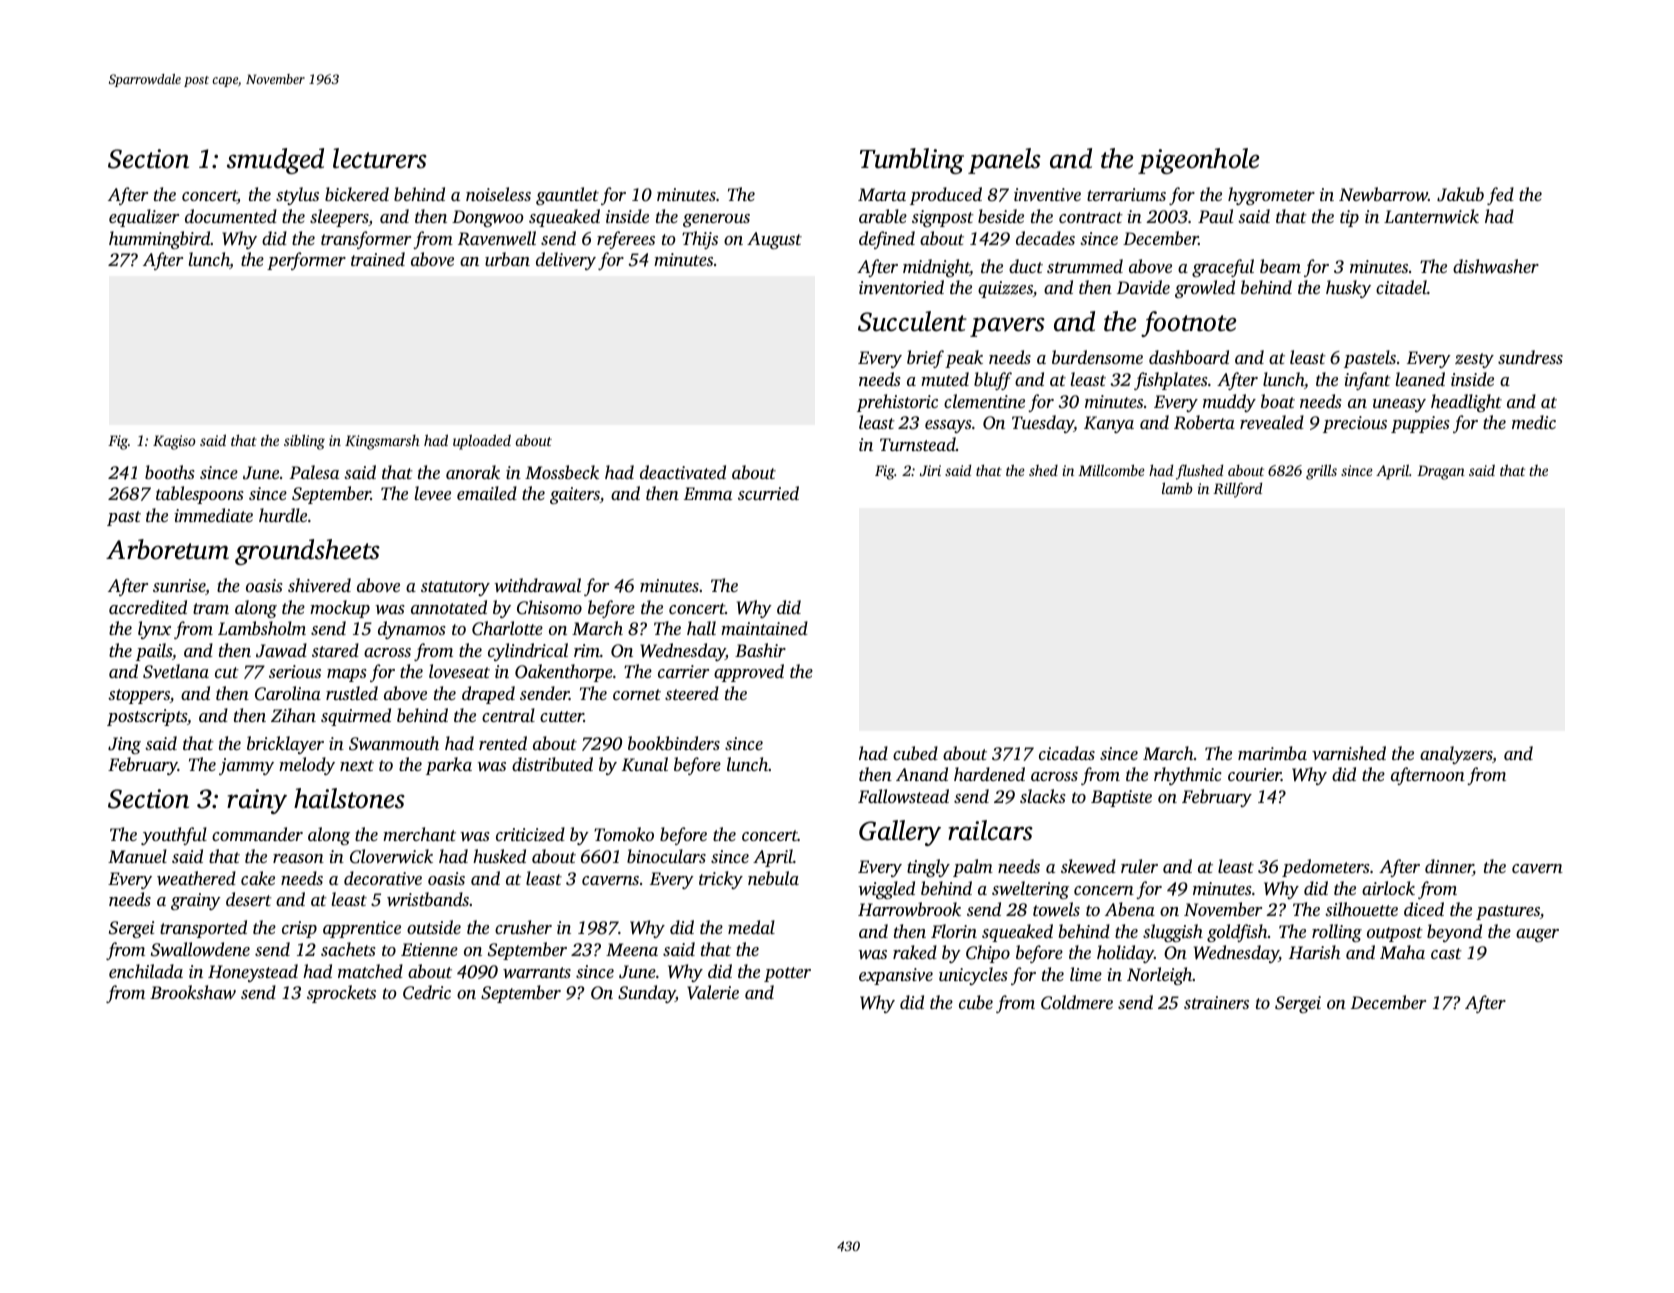 Image resolution: width=1674 pixels, height=1293 pixels. Describe the element at coordinates (1441, 472) in the screenshot. I see `Dragan` at that location.
